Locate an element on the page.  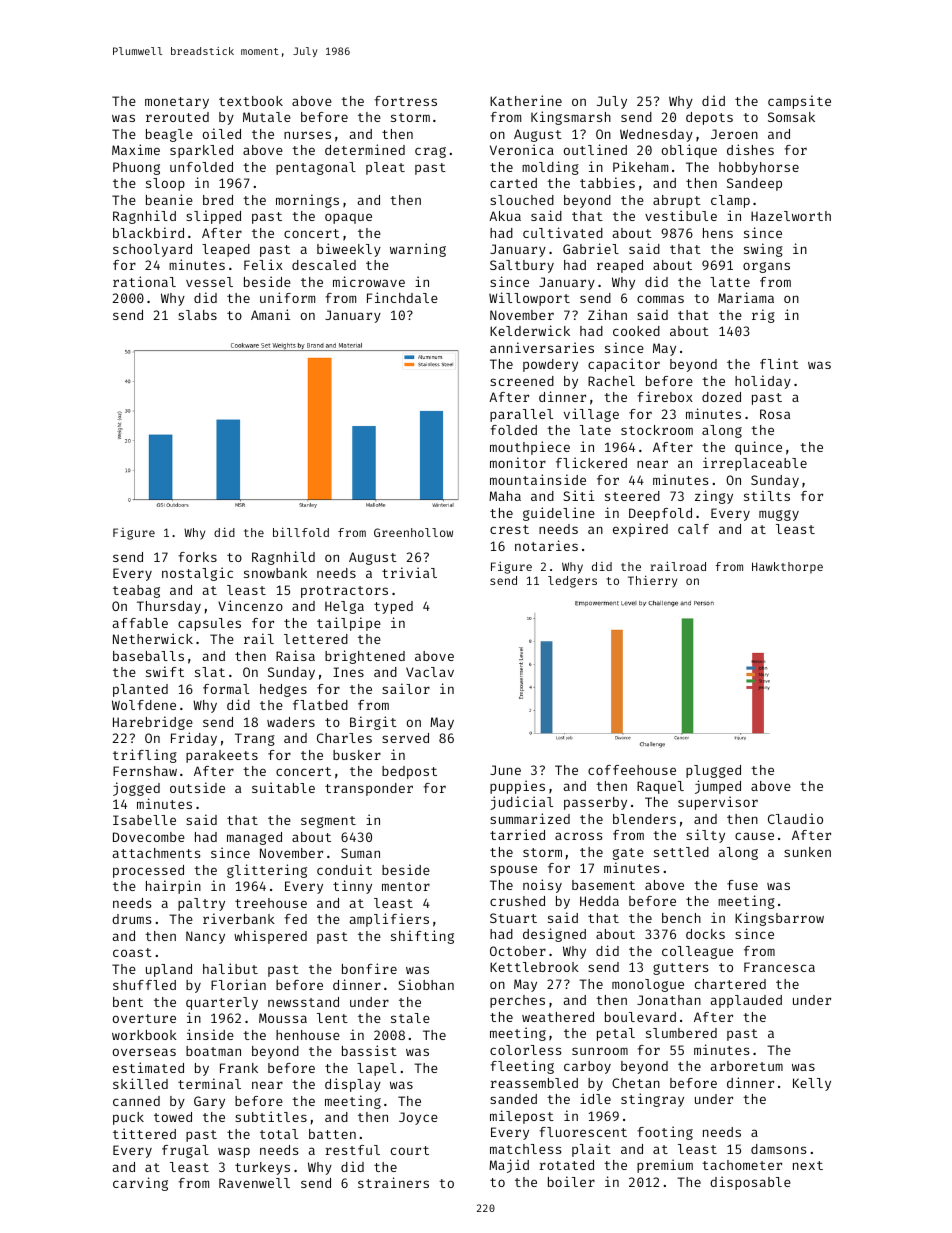
Phuong is located at coordinates (136, 168).
